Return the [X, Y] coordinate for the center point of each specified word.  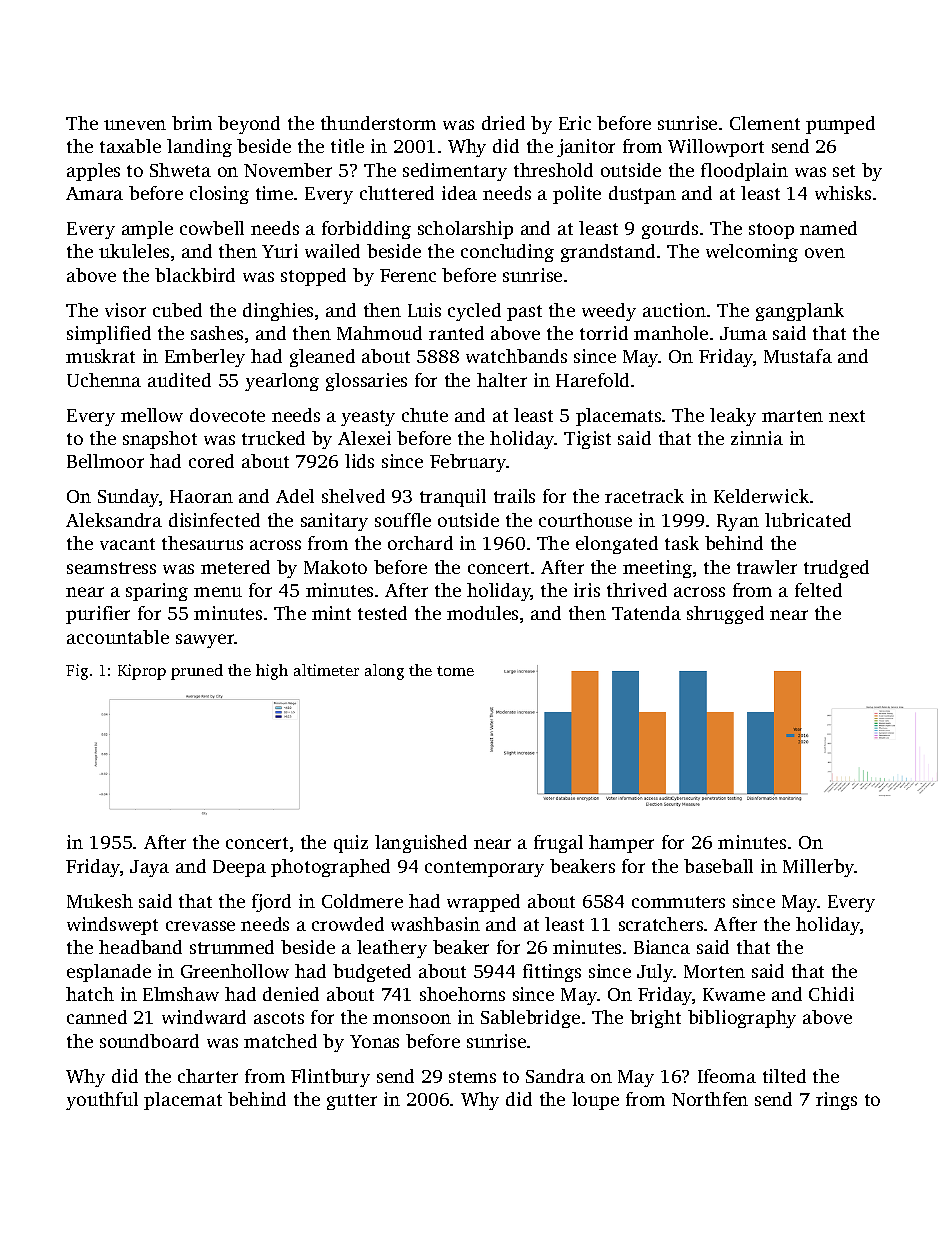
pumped [840, 125]
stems [472, 1077]
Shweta [180, 170]
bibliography [742, 1019]
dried [503, 123]
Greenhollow [235, 971]
